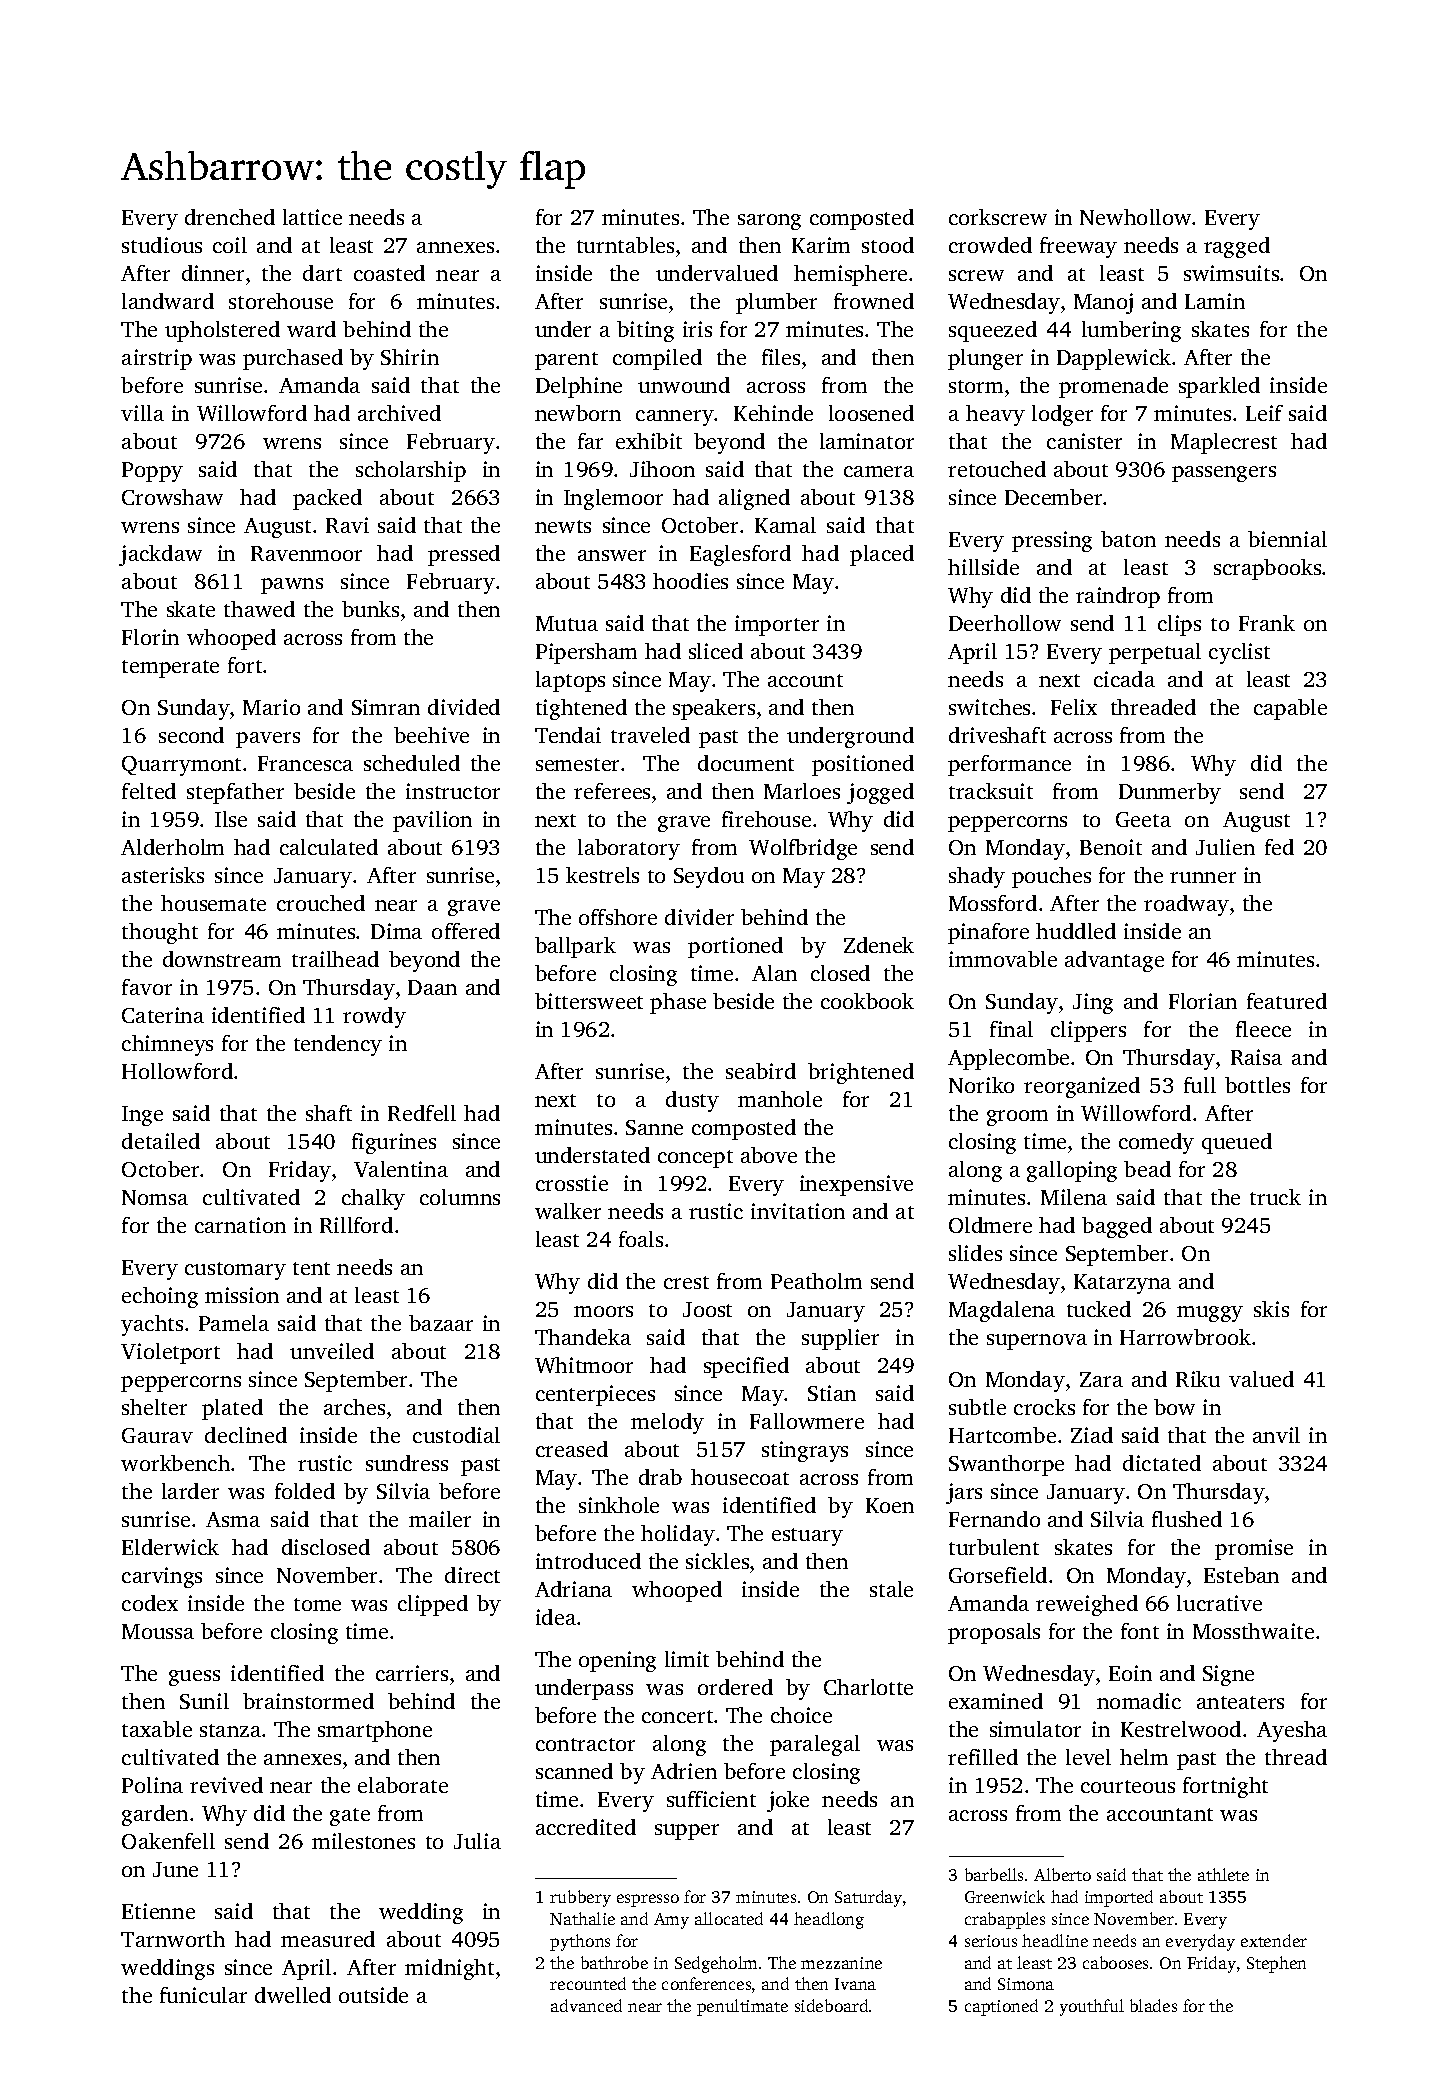 This page has width=1450, height=2100. Describe the element at coordinates (1219, 1603) in the page. I see `lucrative` at that location.
